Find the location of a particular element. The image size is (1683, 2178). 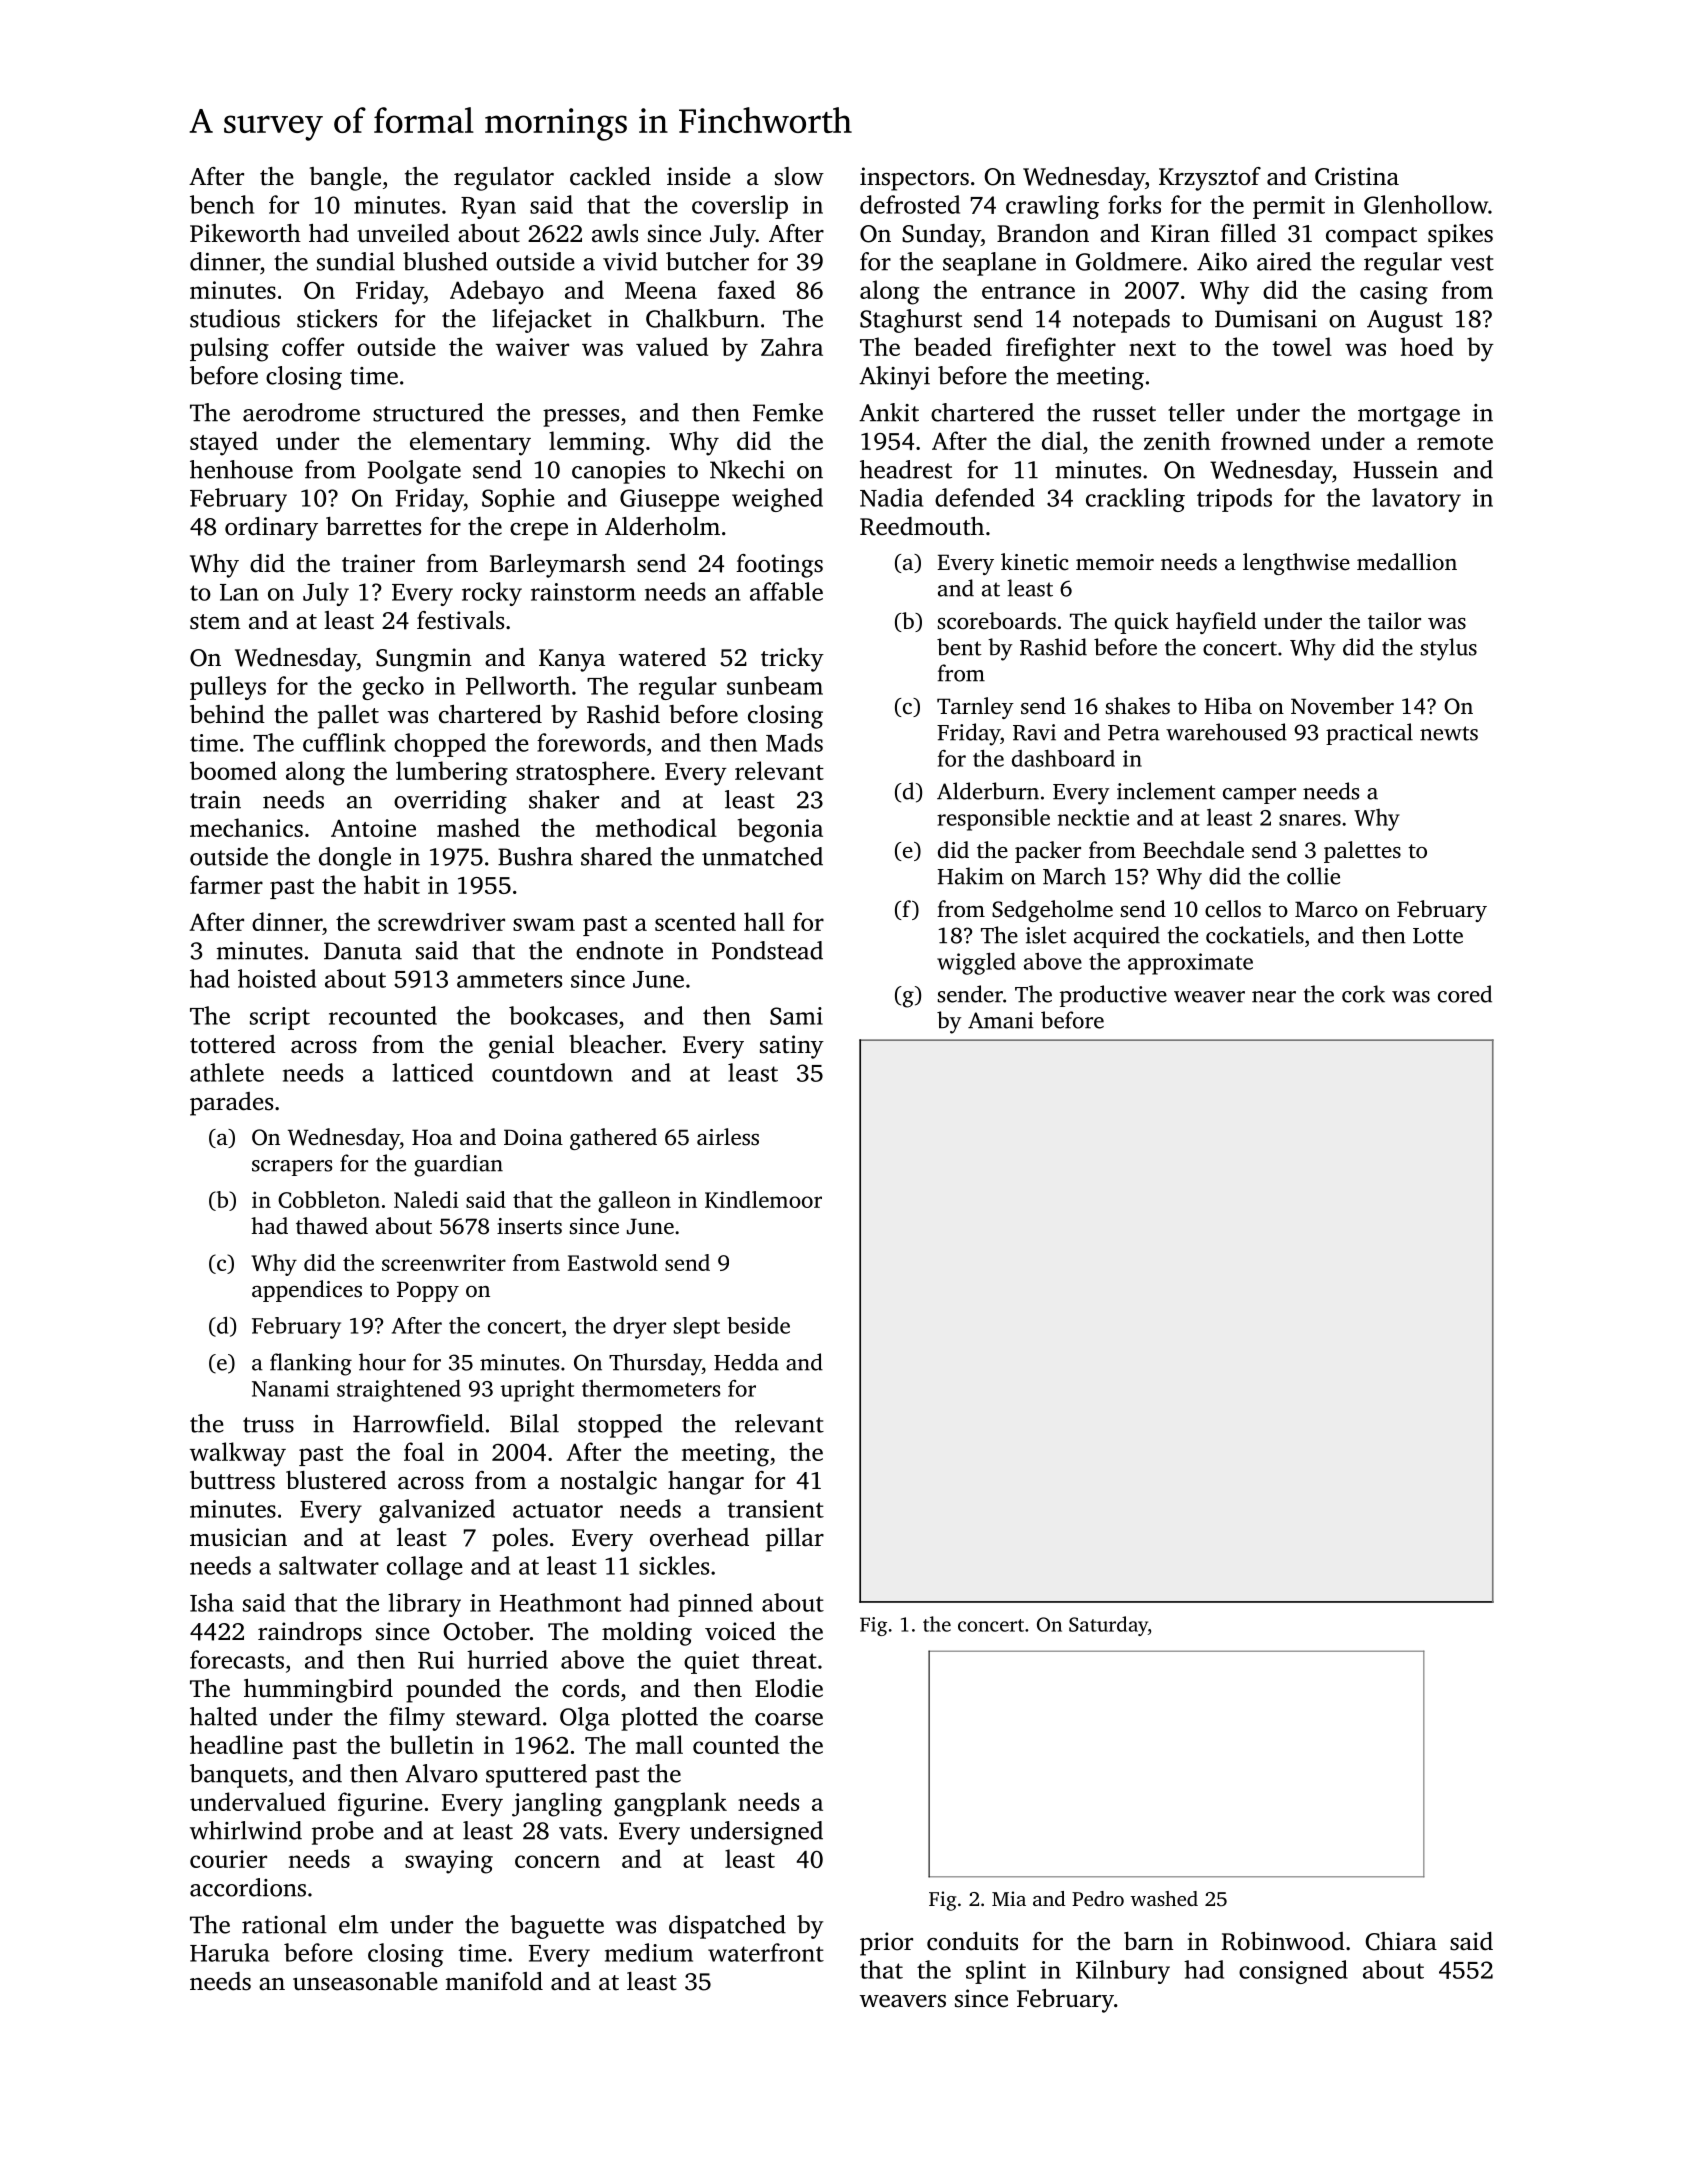

Mads is located at coordinates (794, 742).
